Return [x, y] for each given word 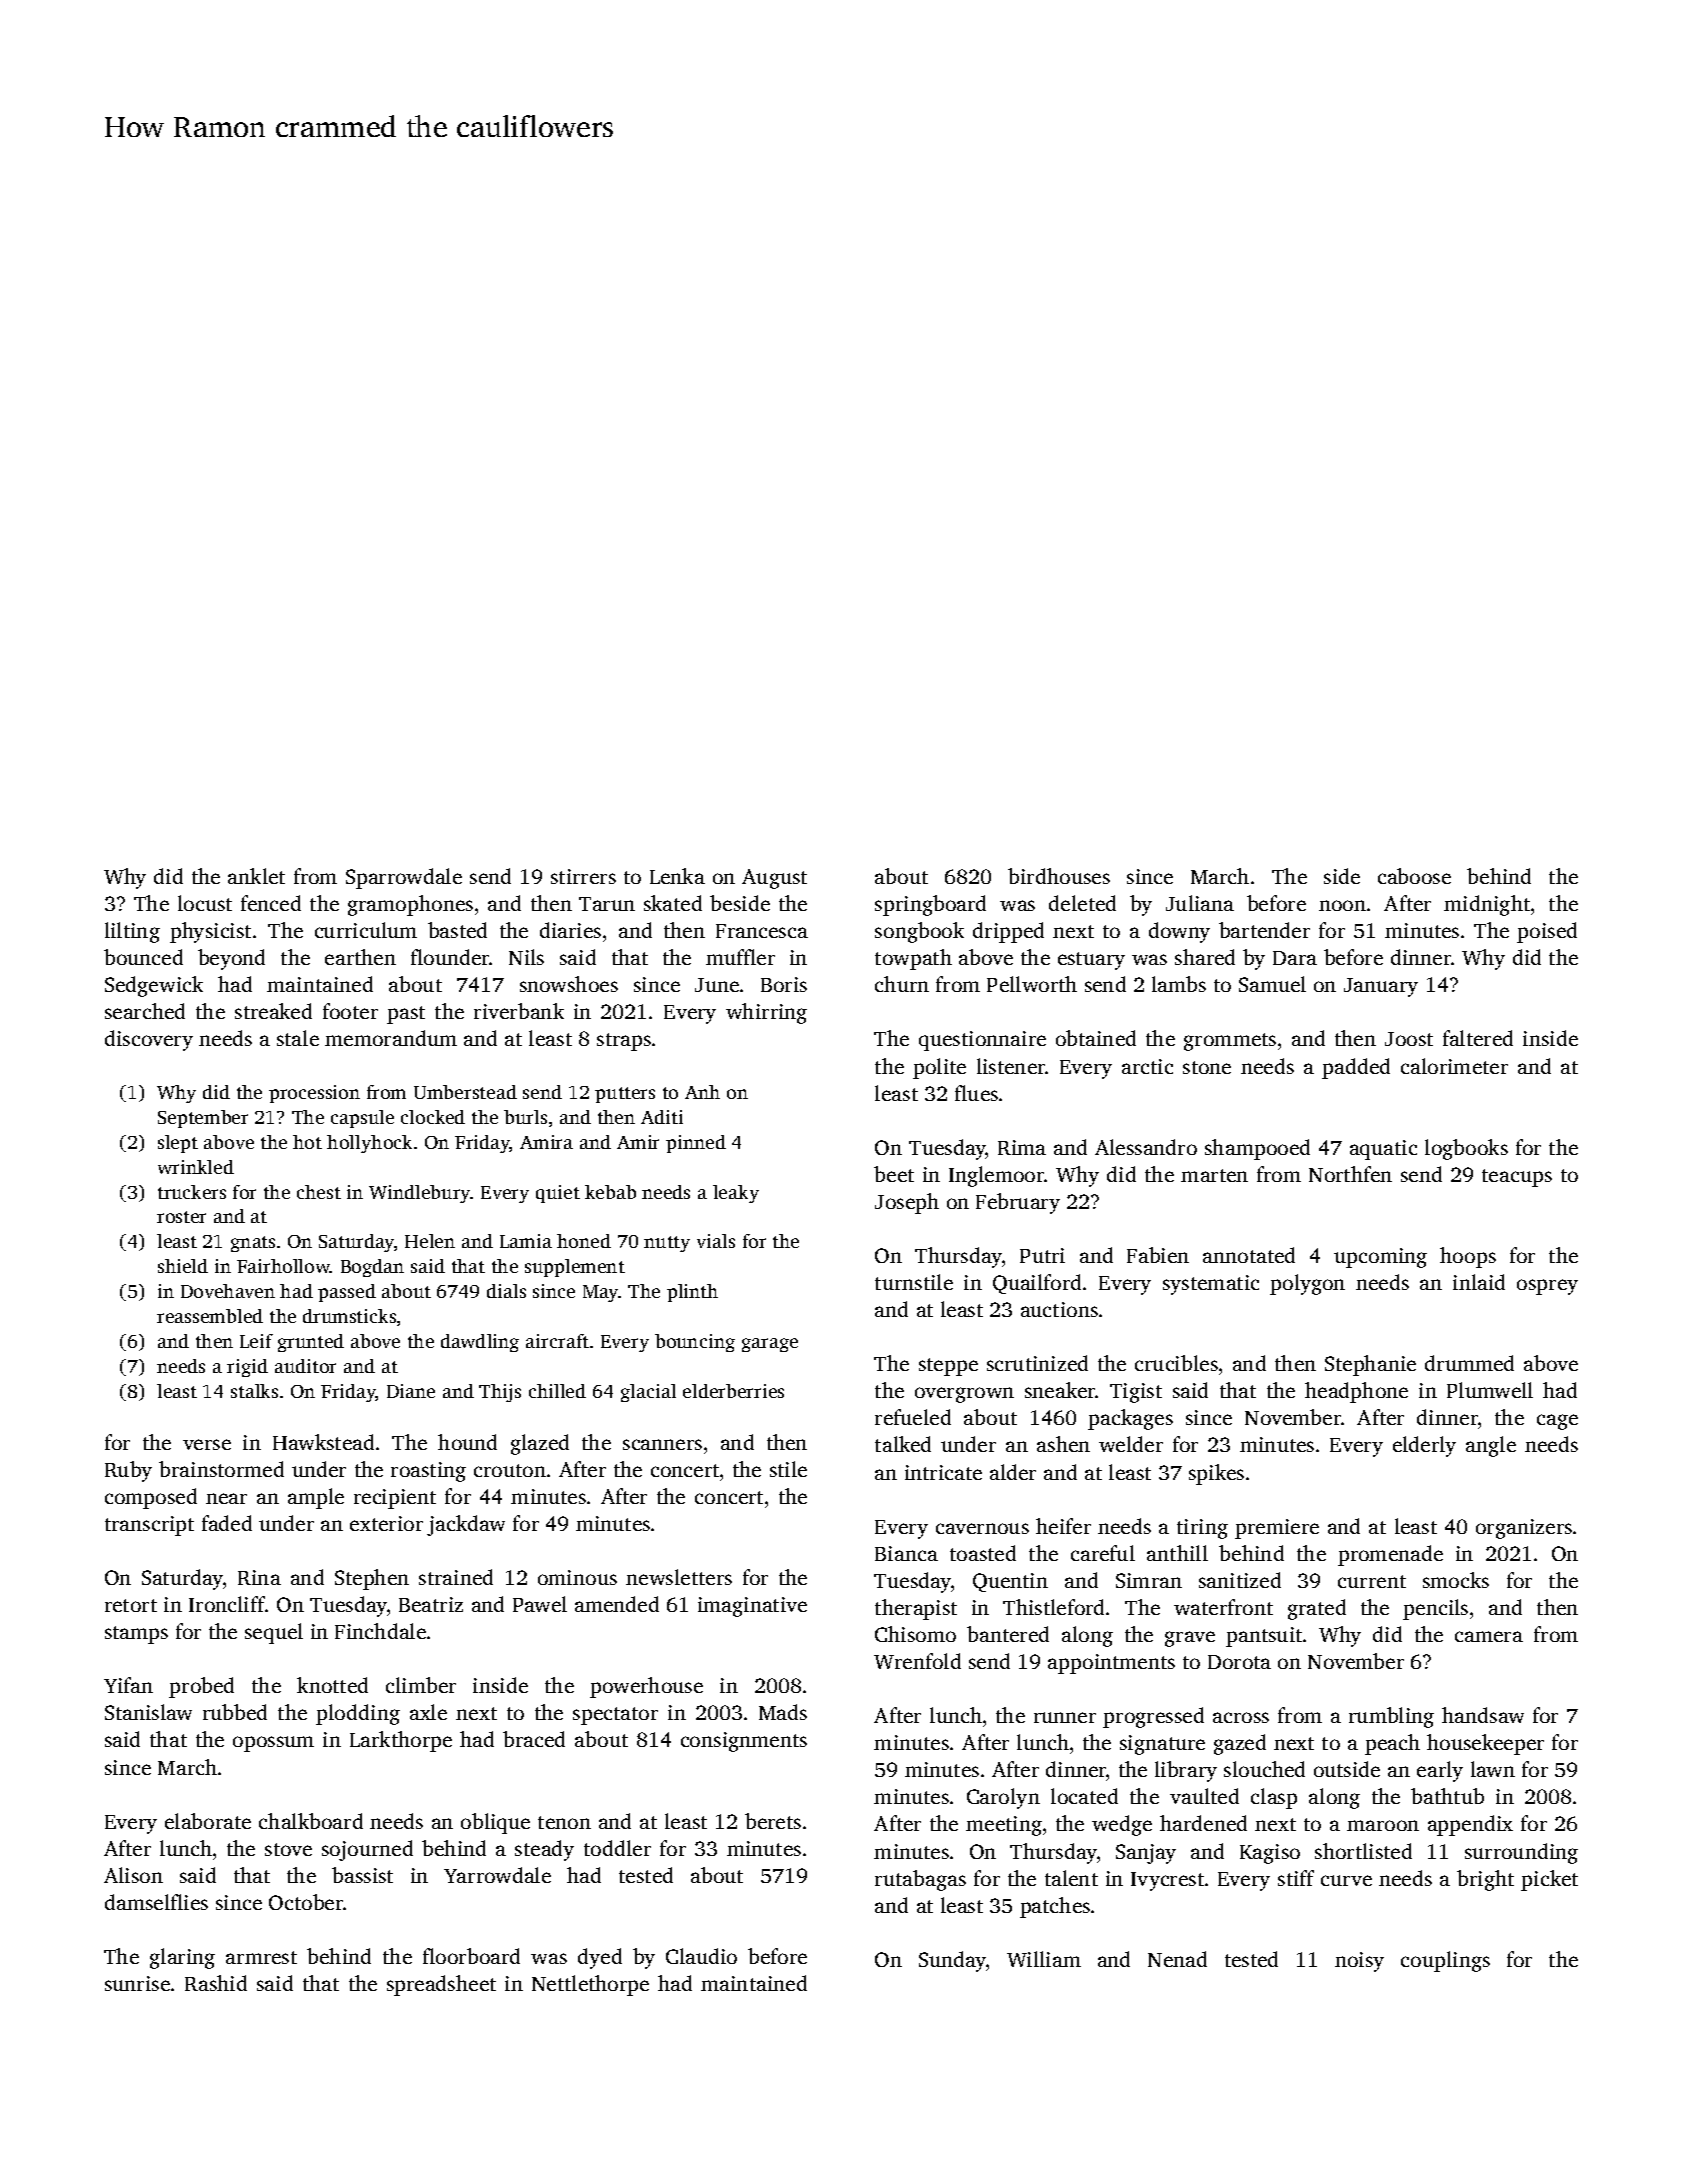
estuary [1091, 961]
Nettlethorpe [590, 1985]
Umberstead [465, 1092]
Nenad [1177, 1959]
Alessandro [1146, 1147]
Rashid [216, 1983]
